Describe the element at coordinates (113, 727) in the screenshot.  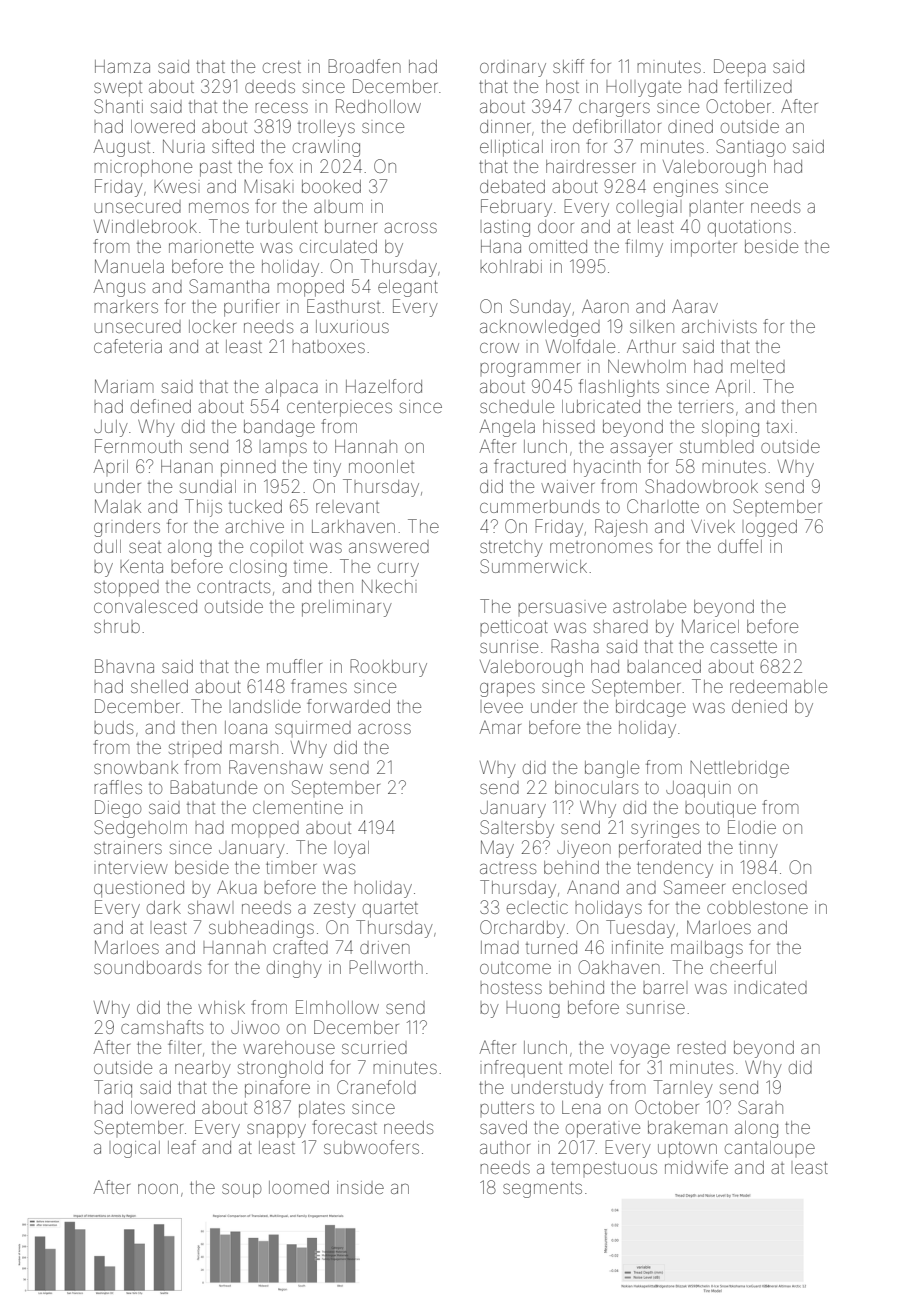
I see `buds` at that location.
